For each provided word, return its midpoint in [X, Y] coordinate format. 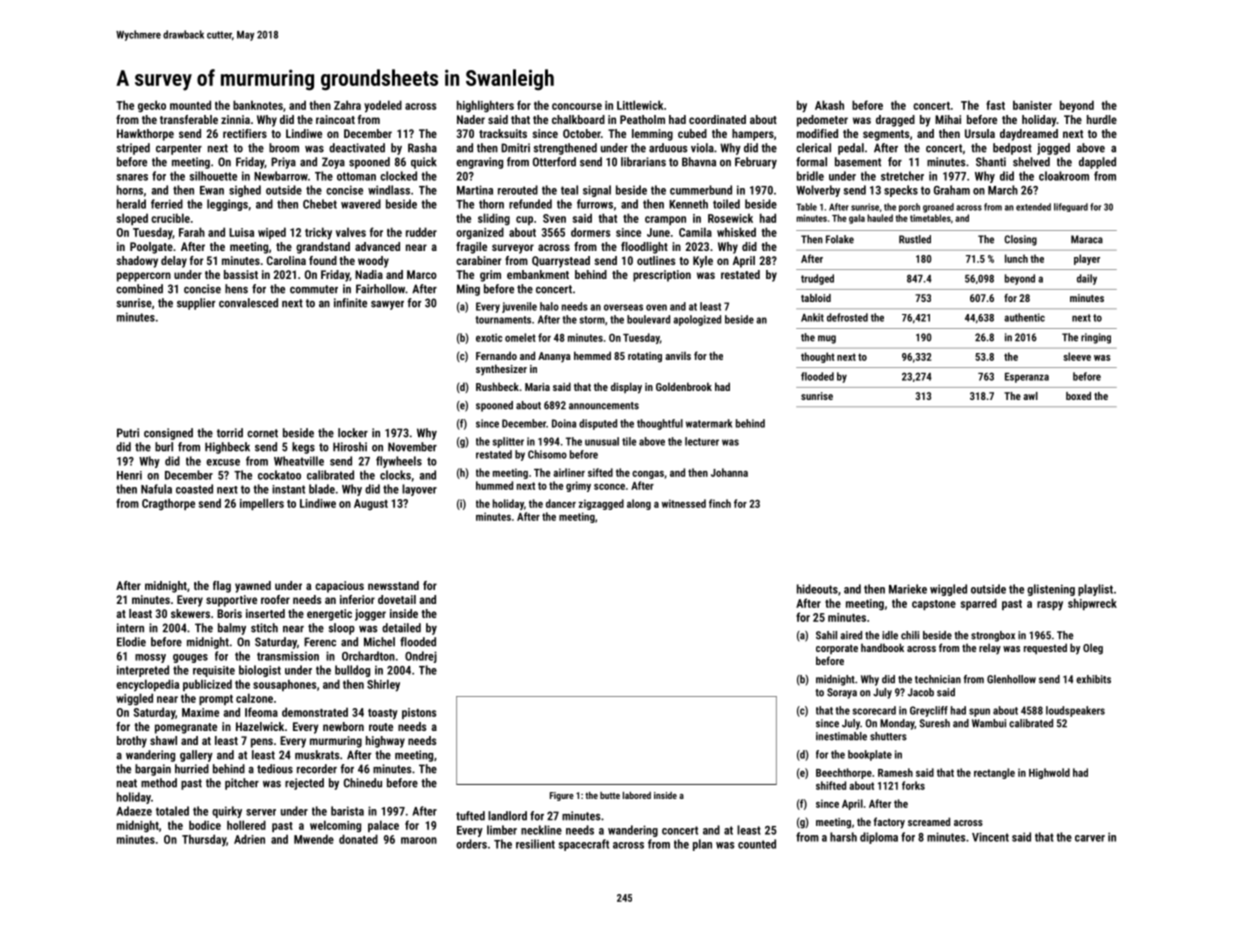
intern [130, 628]
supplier [196, 304]
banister [1032, 105]
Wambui [989, 723]
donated [358, 839]
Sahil [826, 635]
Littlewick [640, 105]
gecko [152, 106]
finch [720, 503]
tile [629, 441]
